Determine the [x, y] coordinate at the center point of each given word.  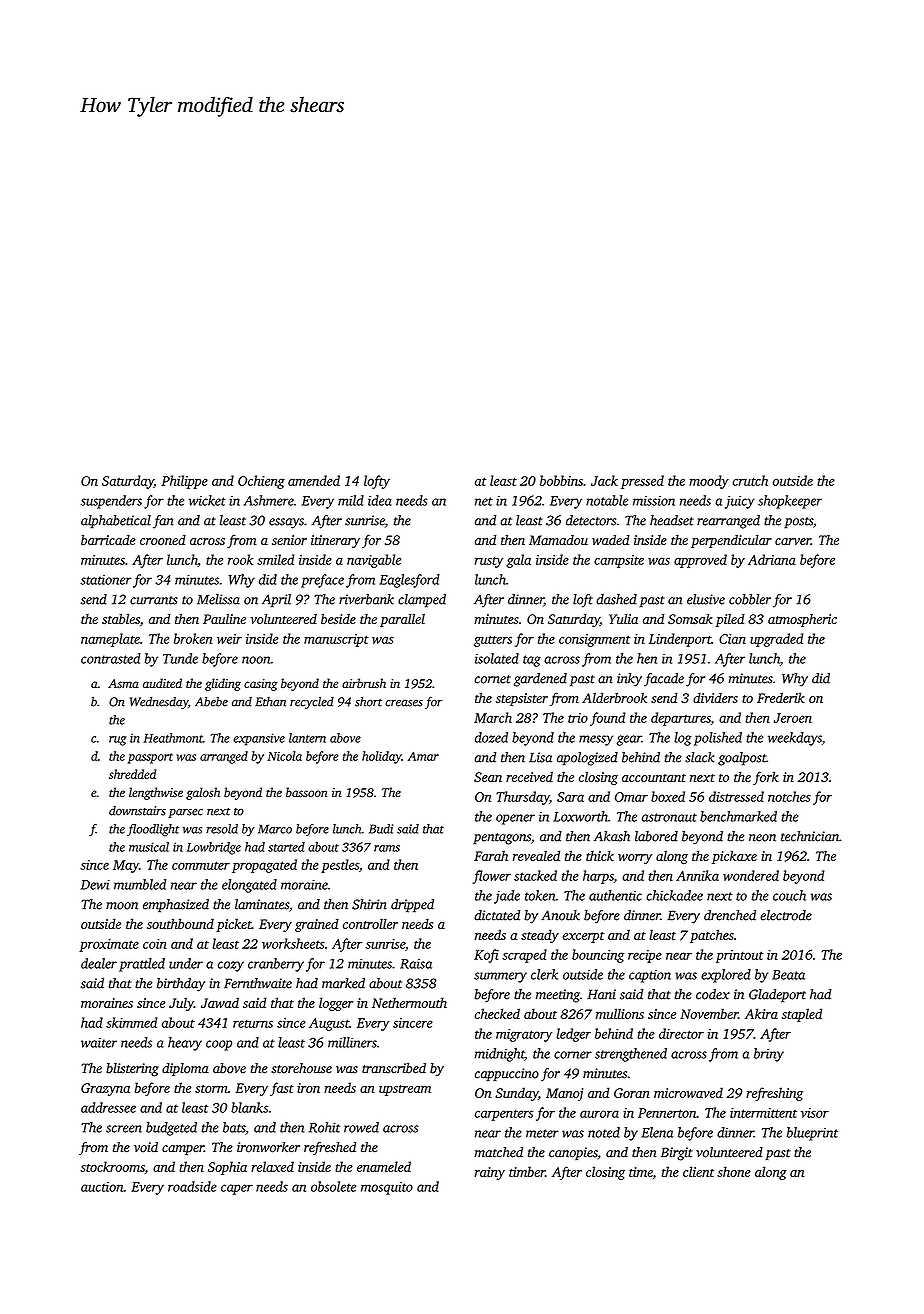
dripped [412, 906]
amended [314, 480]
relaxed [272, 1166]
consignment [595, 640]
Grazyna [105, 1089]
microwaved [688, 1092]
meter [542, 1133]
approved [700, 561]
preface [322, 581]
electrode [786, 915]
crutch [750, 480]
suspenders [111, 502]
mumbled [140, 884]
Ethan [270, 702]
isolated [497, 658]
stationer [105, 580]
